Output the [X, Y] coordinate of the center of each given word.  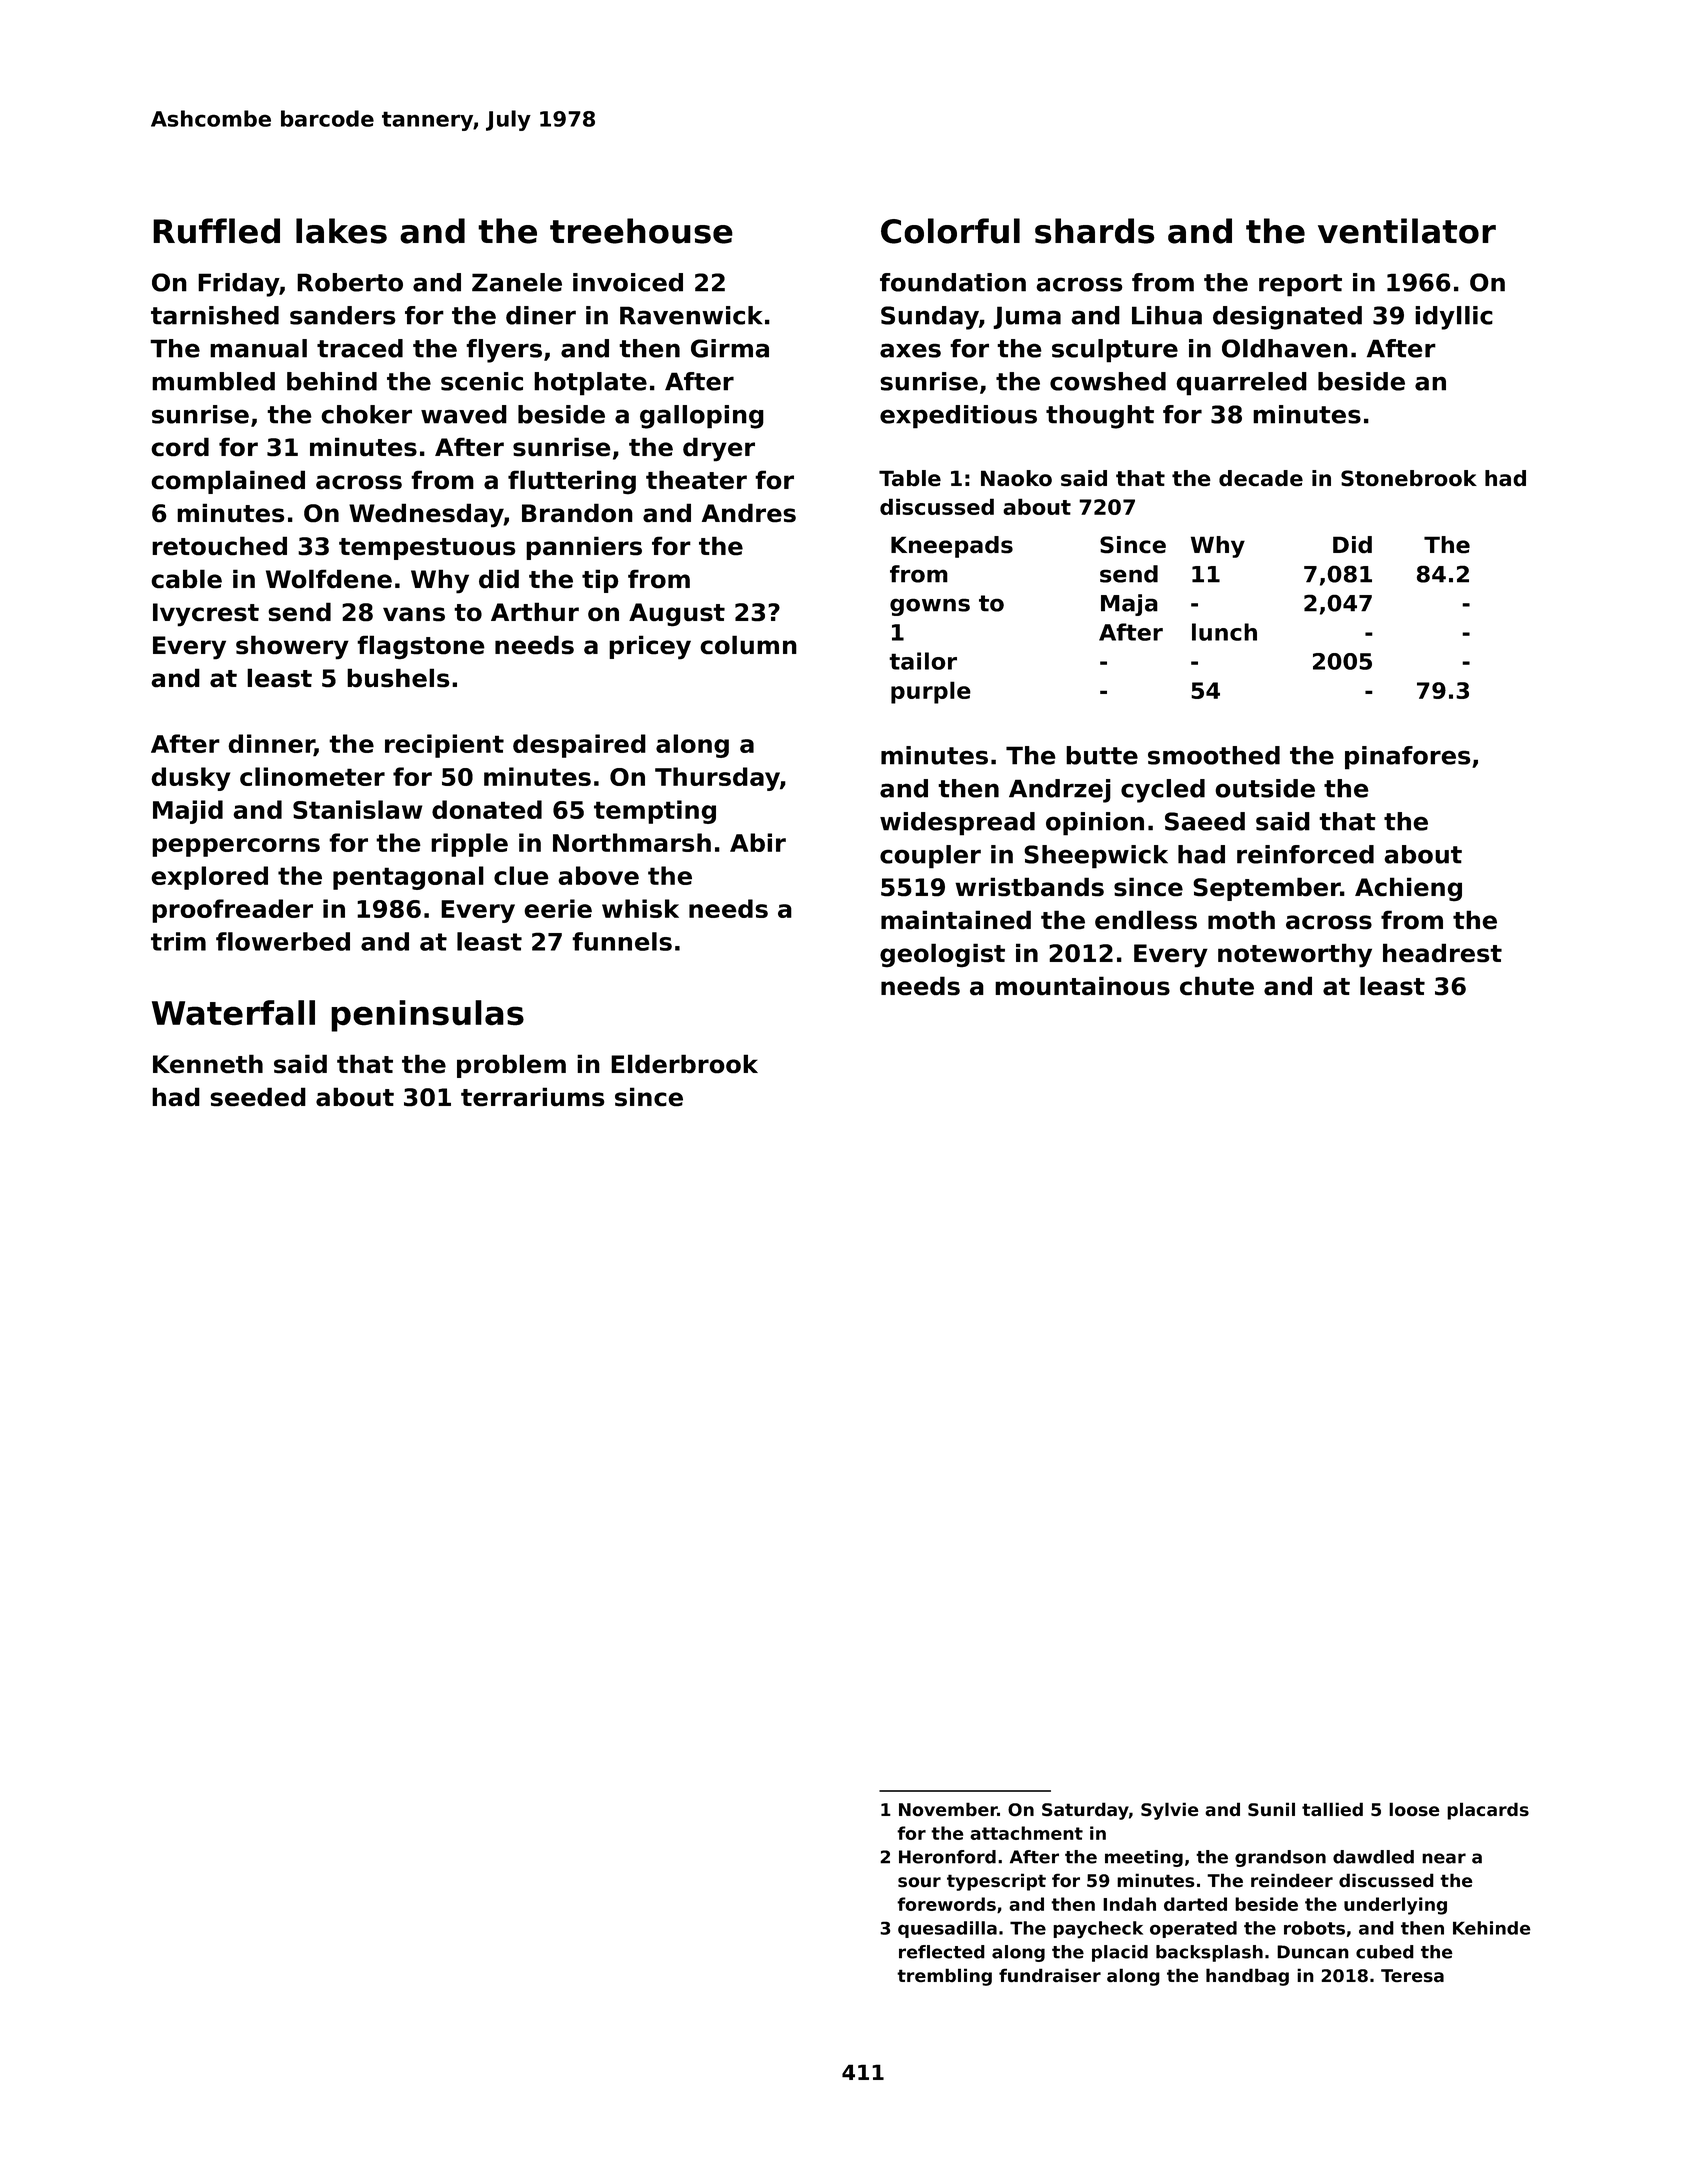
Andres [749, 513]
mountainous [1082, 986]
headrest [1442, 953]
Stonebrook [1409, 478]
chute [1217, 986]
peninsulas [427, 1016]
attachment [1026, 1833]
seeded [258, 1097]
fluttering [572, 482]
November [948, 1809]
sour [919, 1882]
